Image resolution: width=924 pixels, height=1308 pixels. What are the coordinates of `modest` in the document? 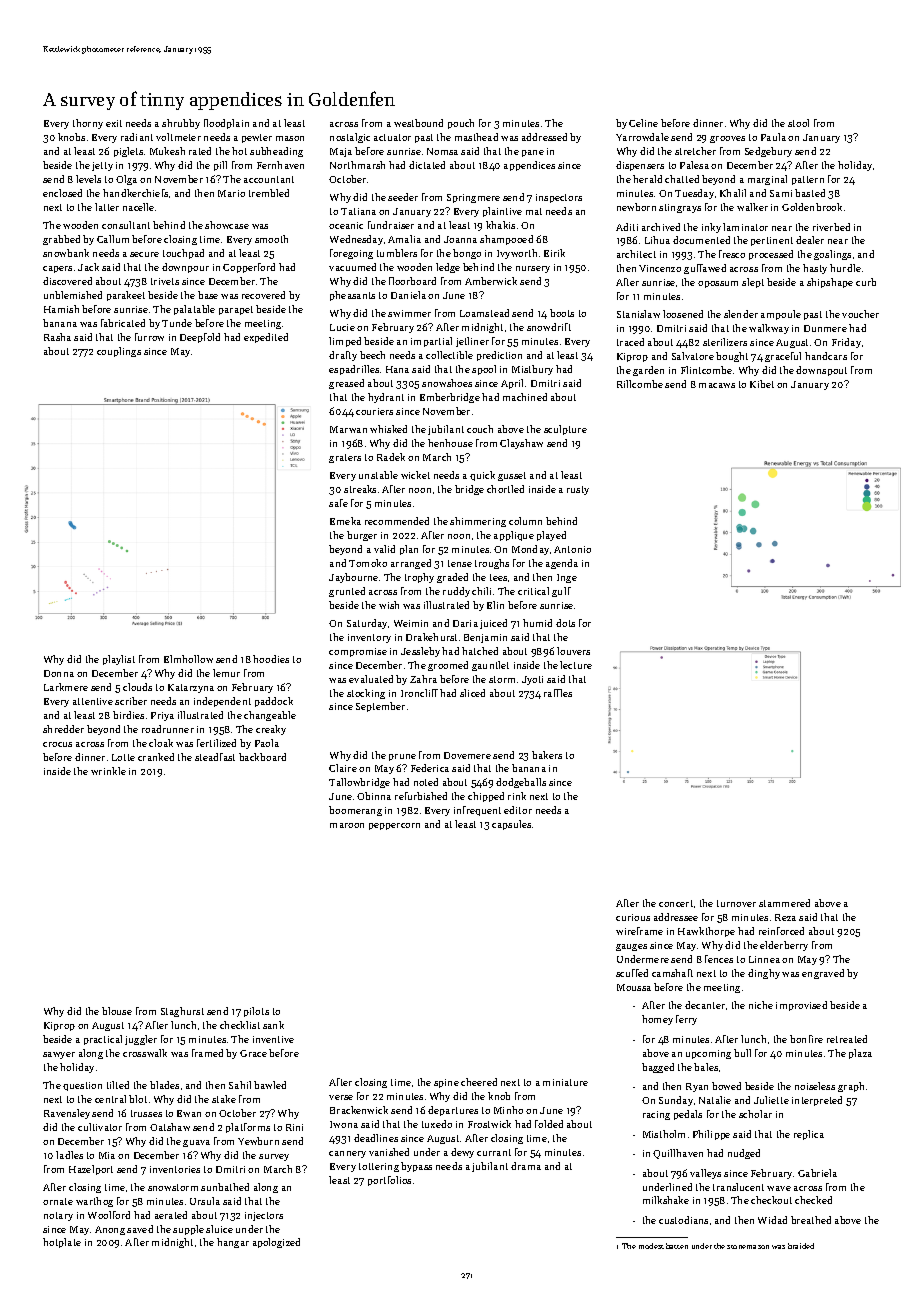 It's located at (651, 1246).
